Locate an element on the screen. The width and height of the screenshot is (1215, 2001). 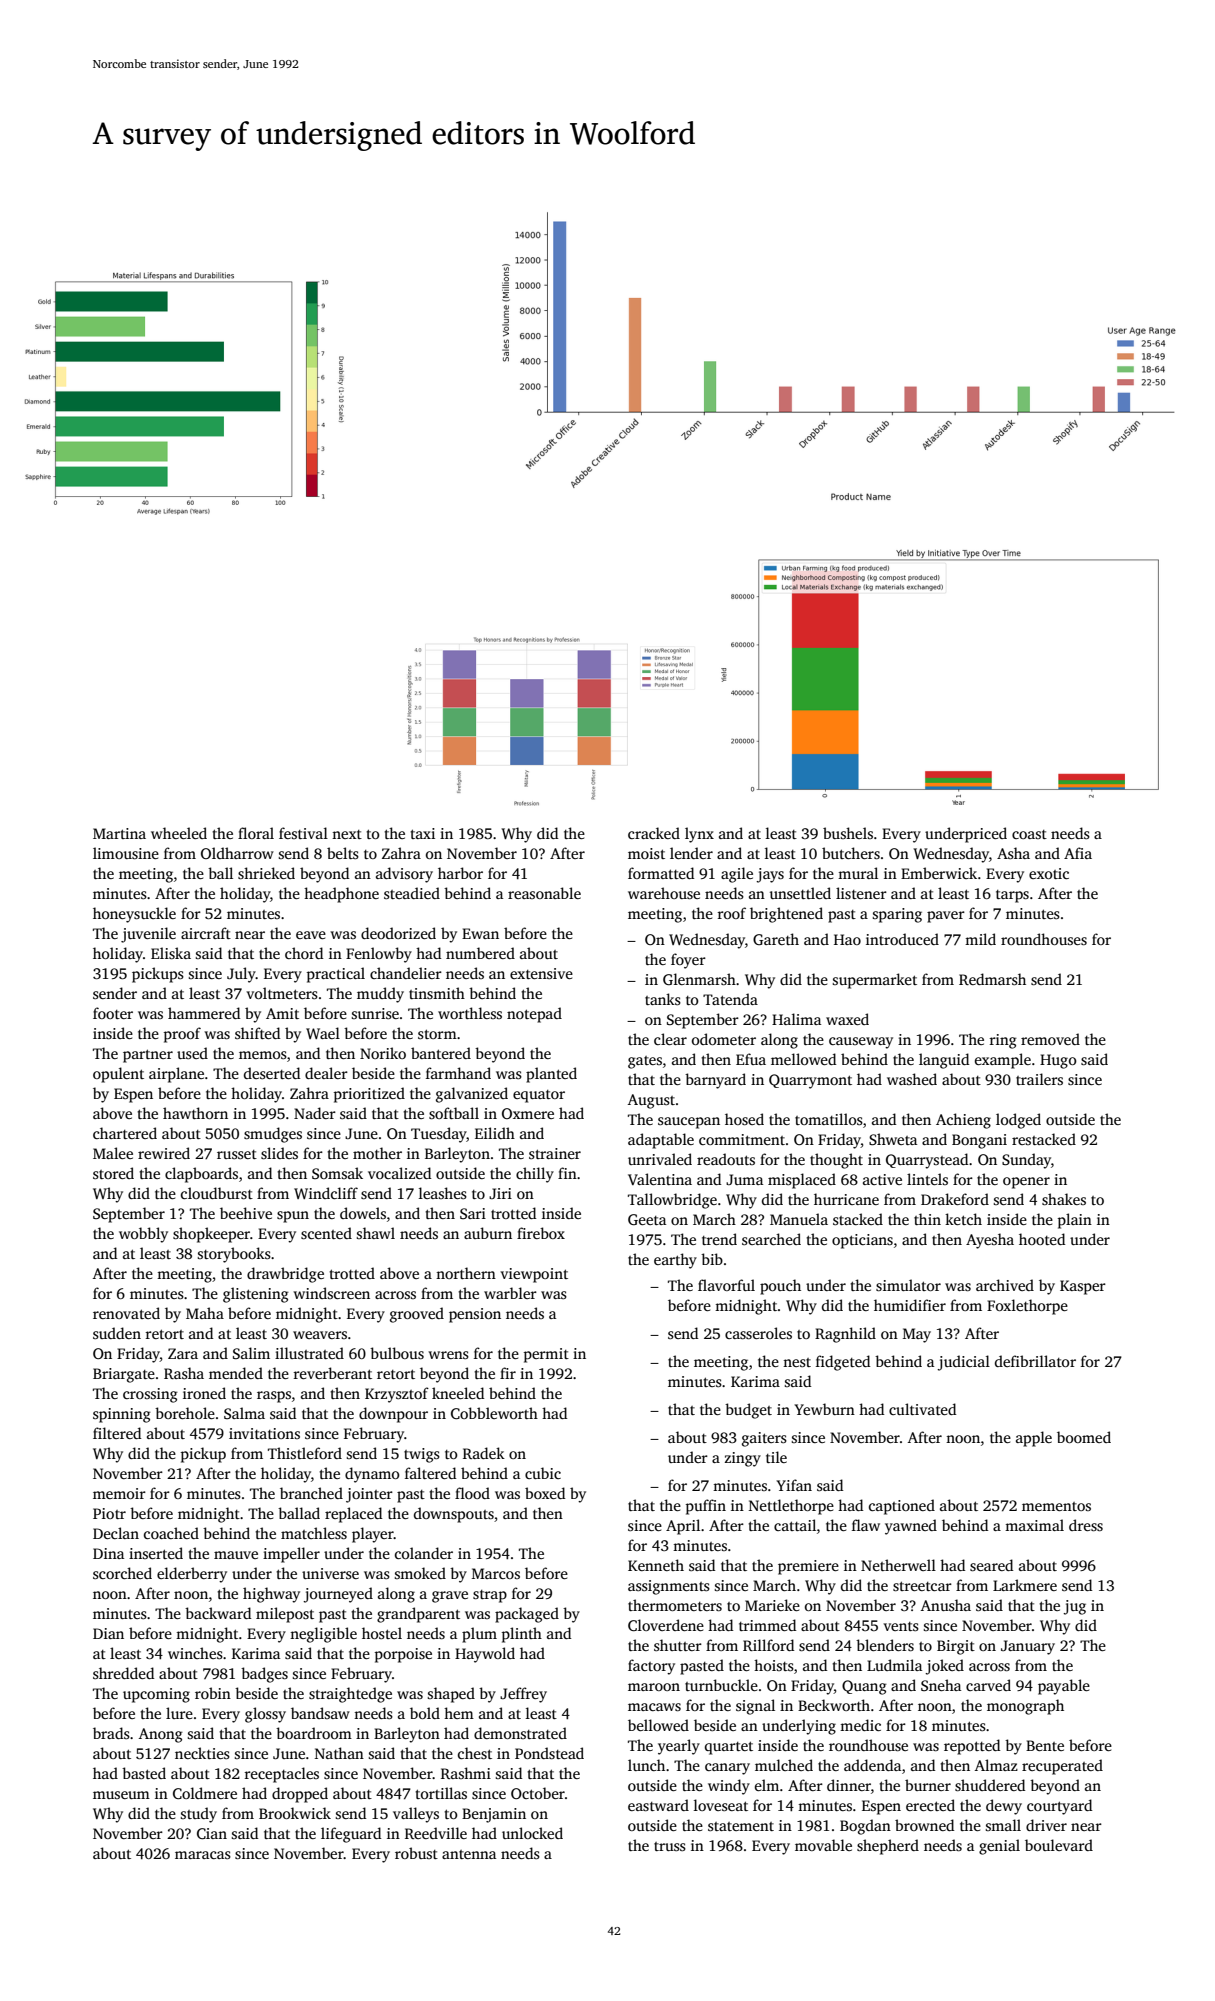
tomatillos is located at coordinates (829, 1119).
